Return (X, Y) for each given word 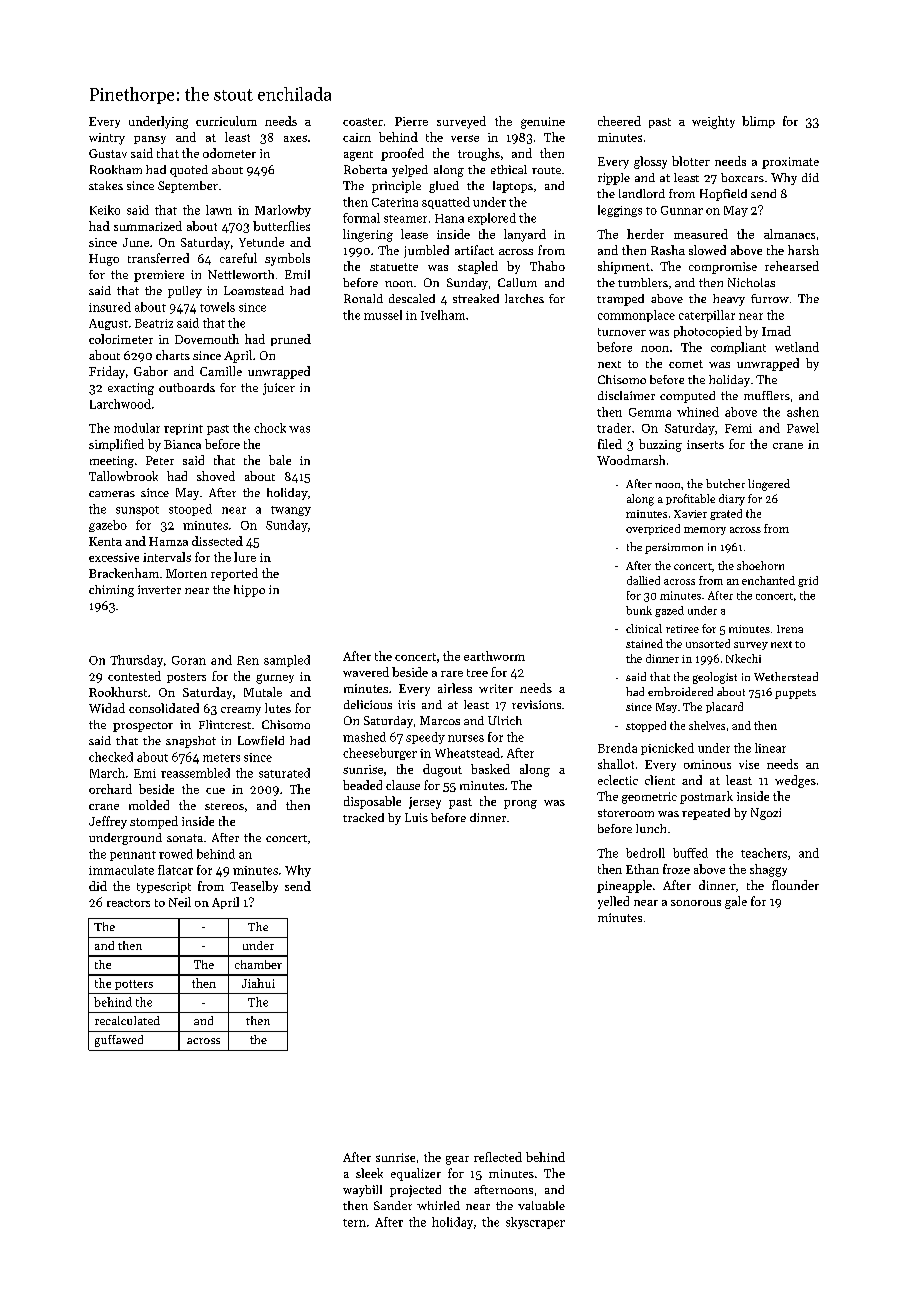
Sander (393, 1205)
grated (726, 514)
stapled (478, 267)
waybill (362, 1191)
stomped (154, 822)
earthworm (494, 656)
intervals (167, 557)
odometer (229, 153)
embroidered (680, 691)
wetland (797, 347)
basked (490, 769)
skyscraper (535, 1223)
